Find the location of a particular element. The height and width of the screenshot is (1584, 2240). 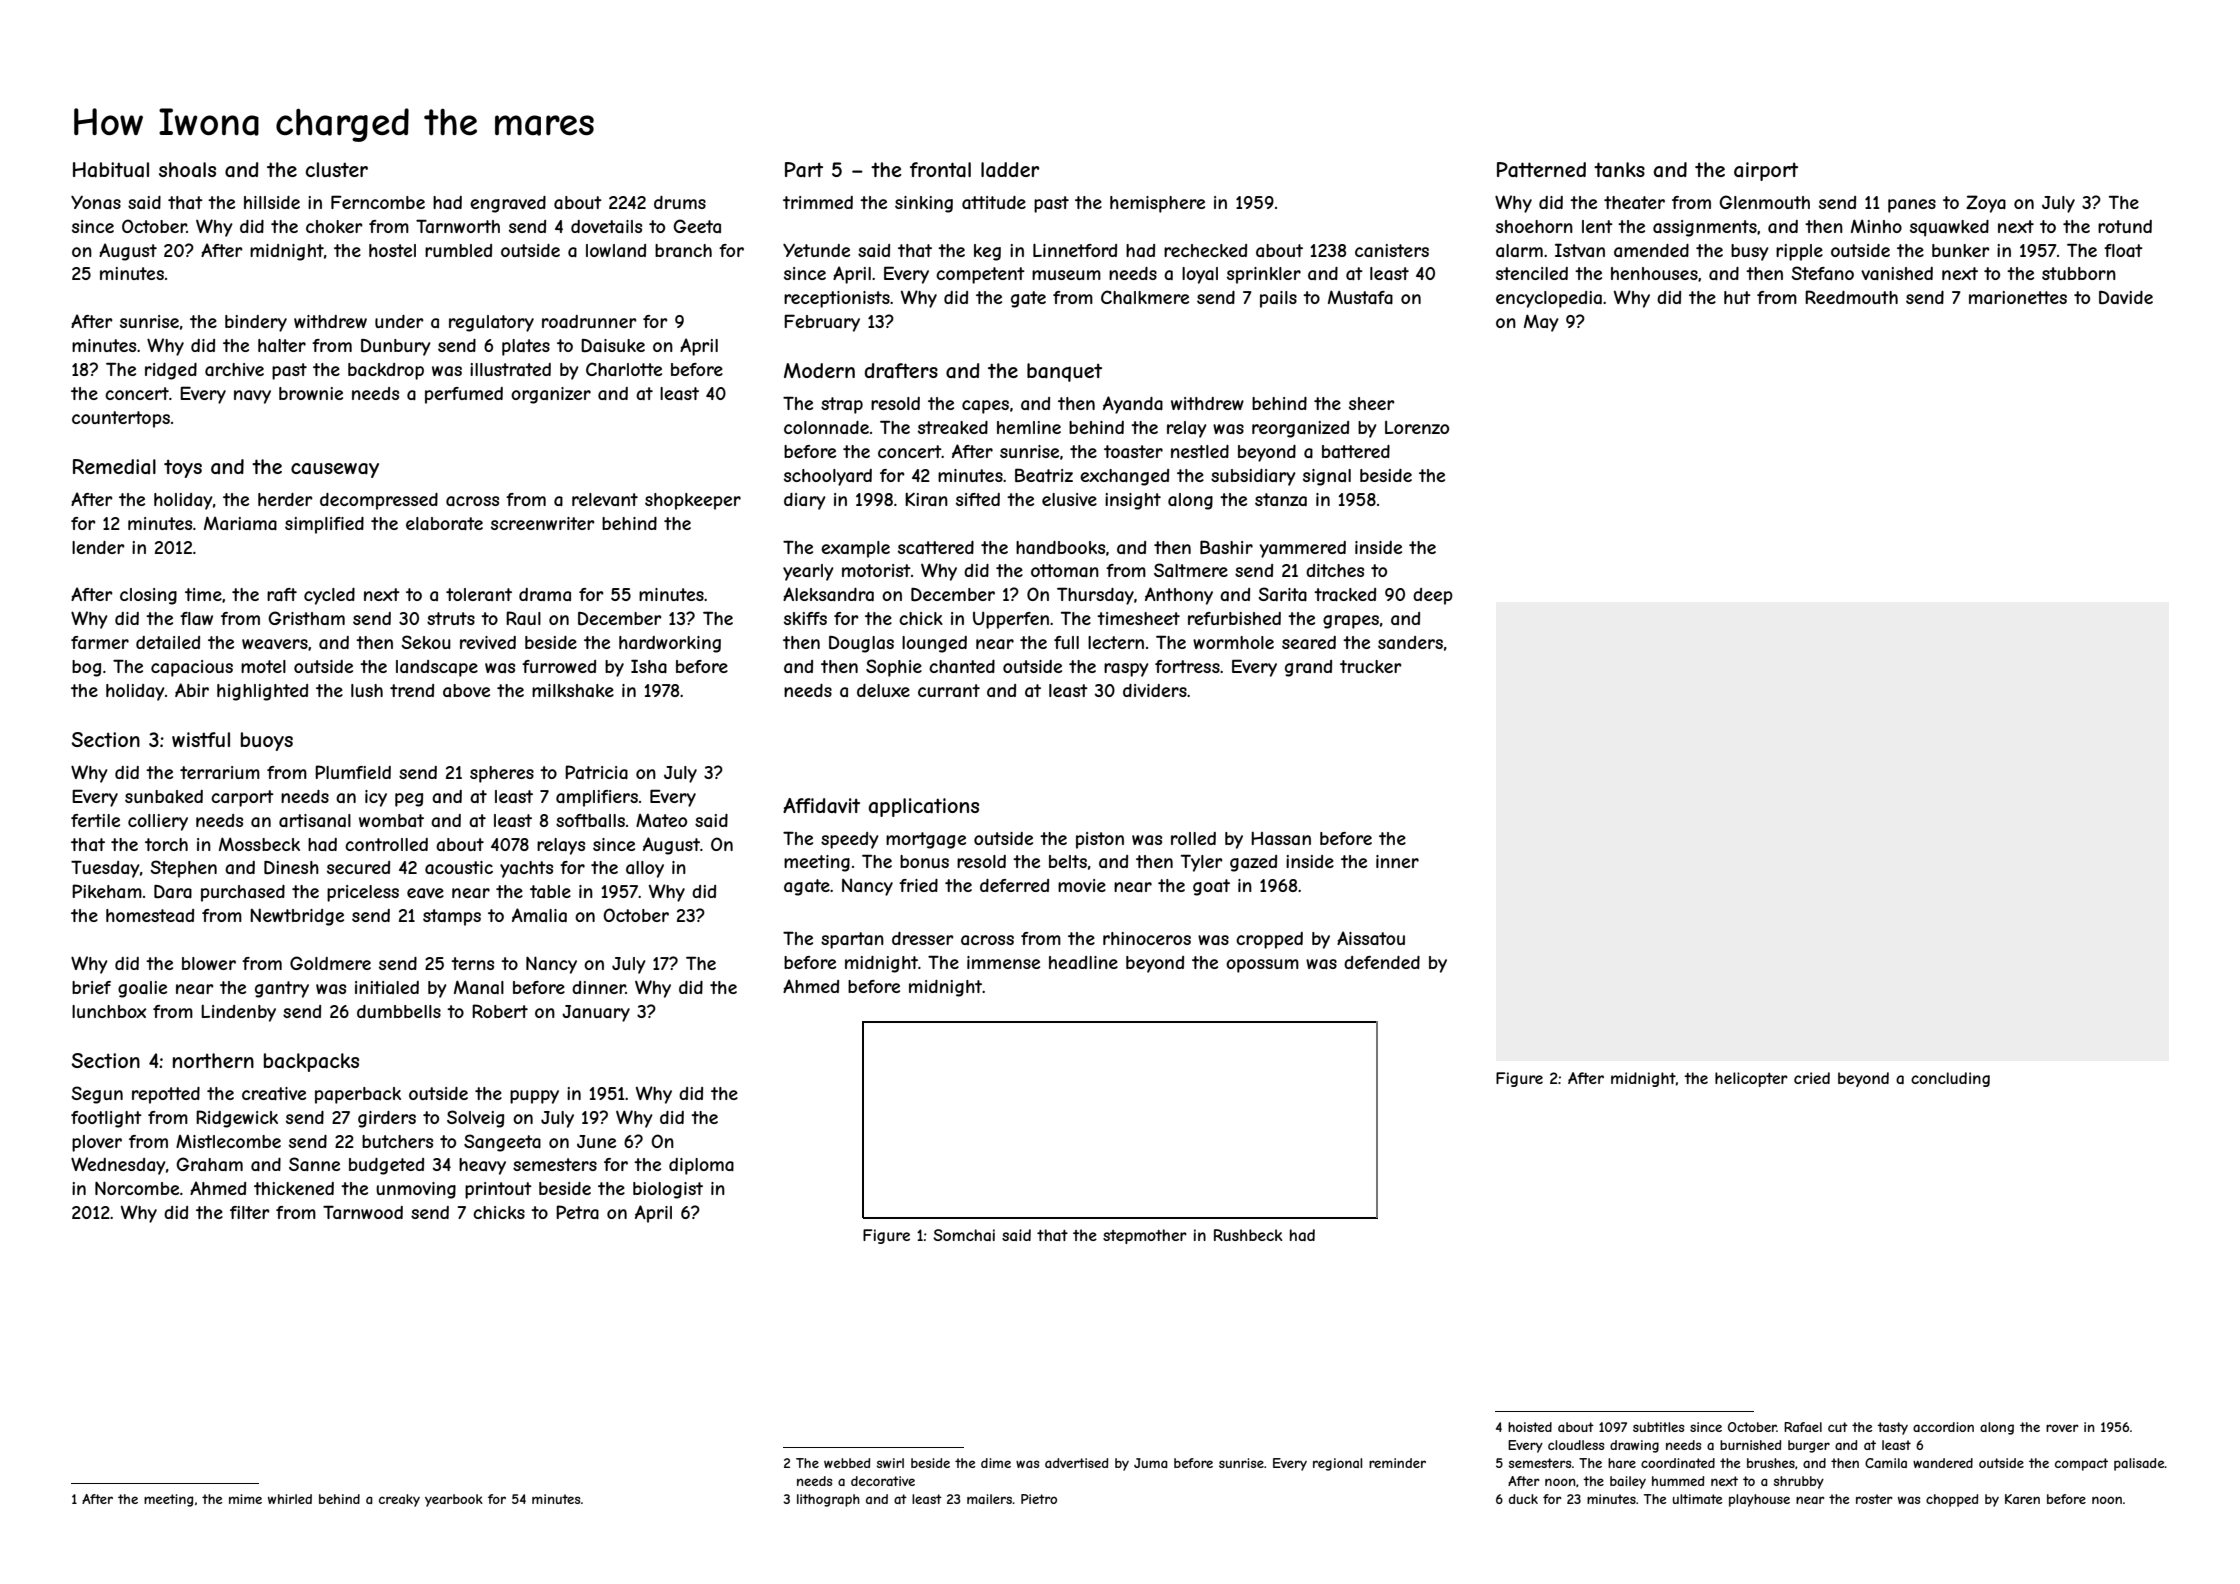

scattered is located at coordinates (936, 547).
